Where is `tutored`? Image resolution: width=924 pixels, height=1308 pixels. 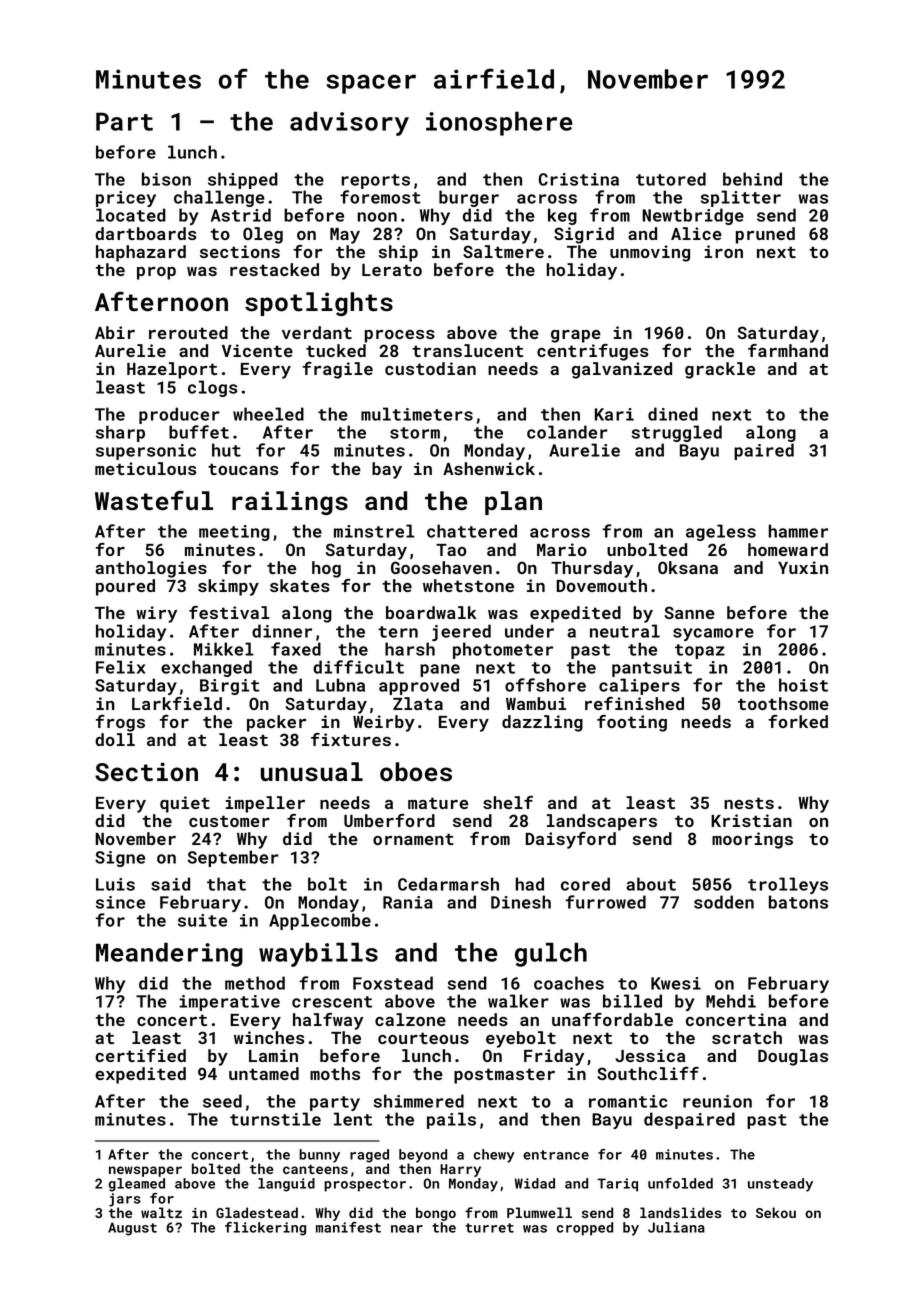
tutored is located at coordinates (671, 179).
